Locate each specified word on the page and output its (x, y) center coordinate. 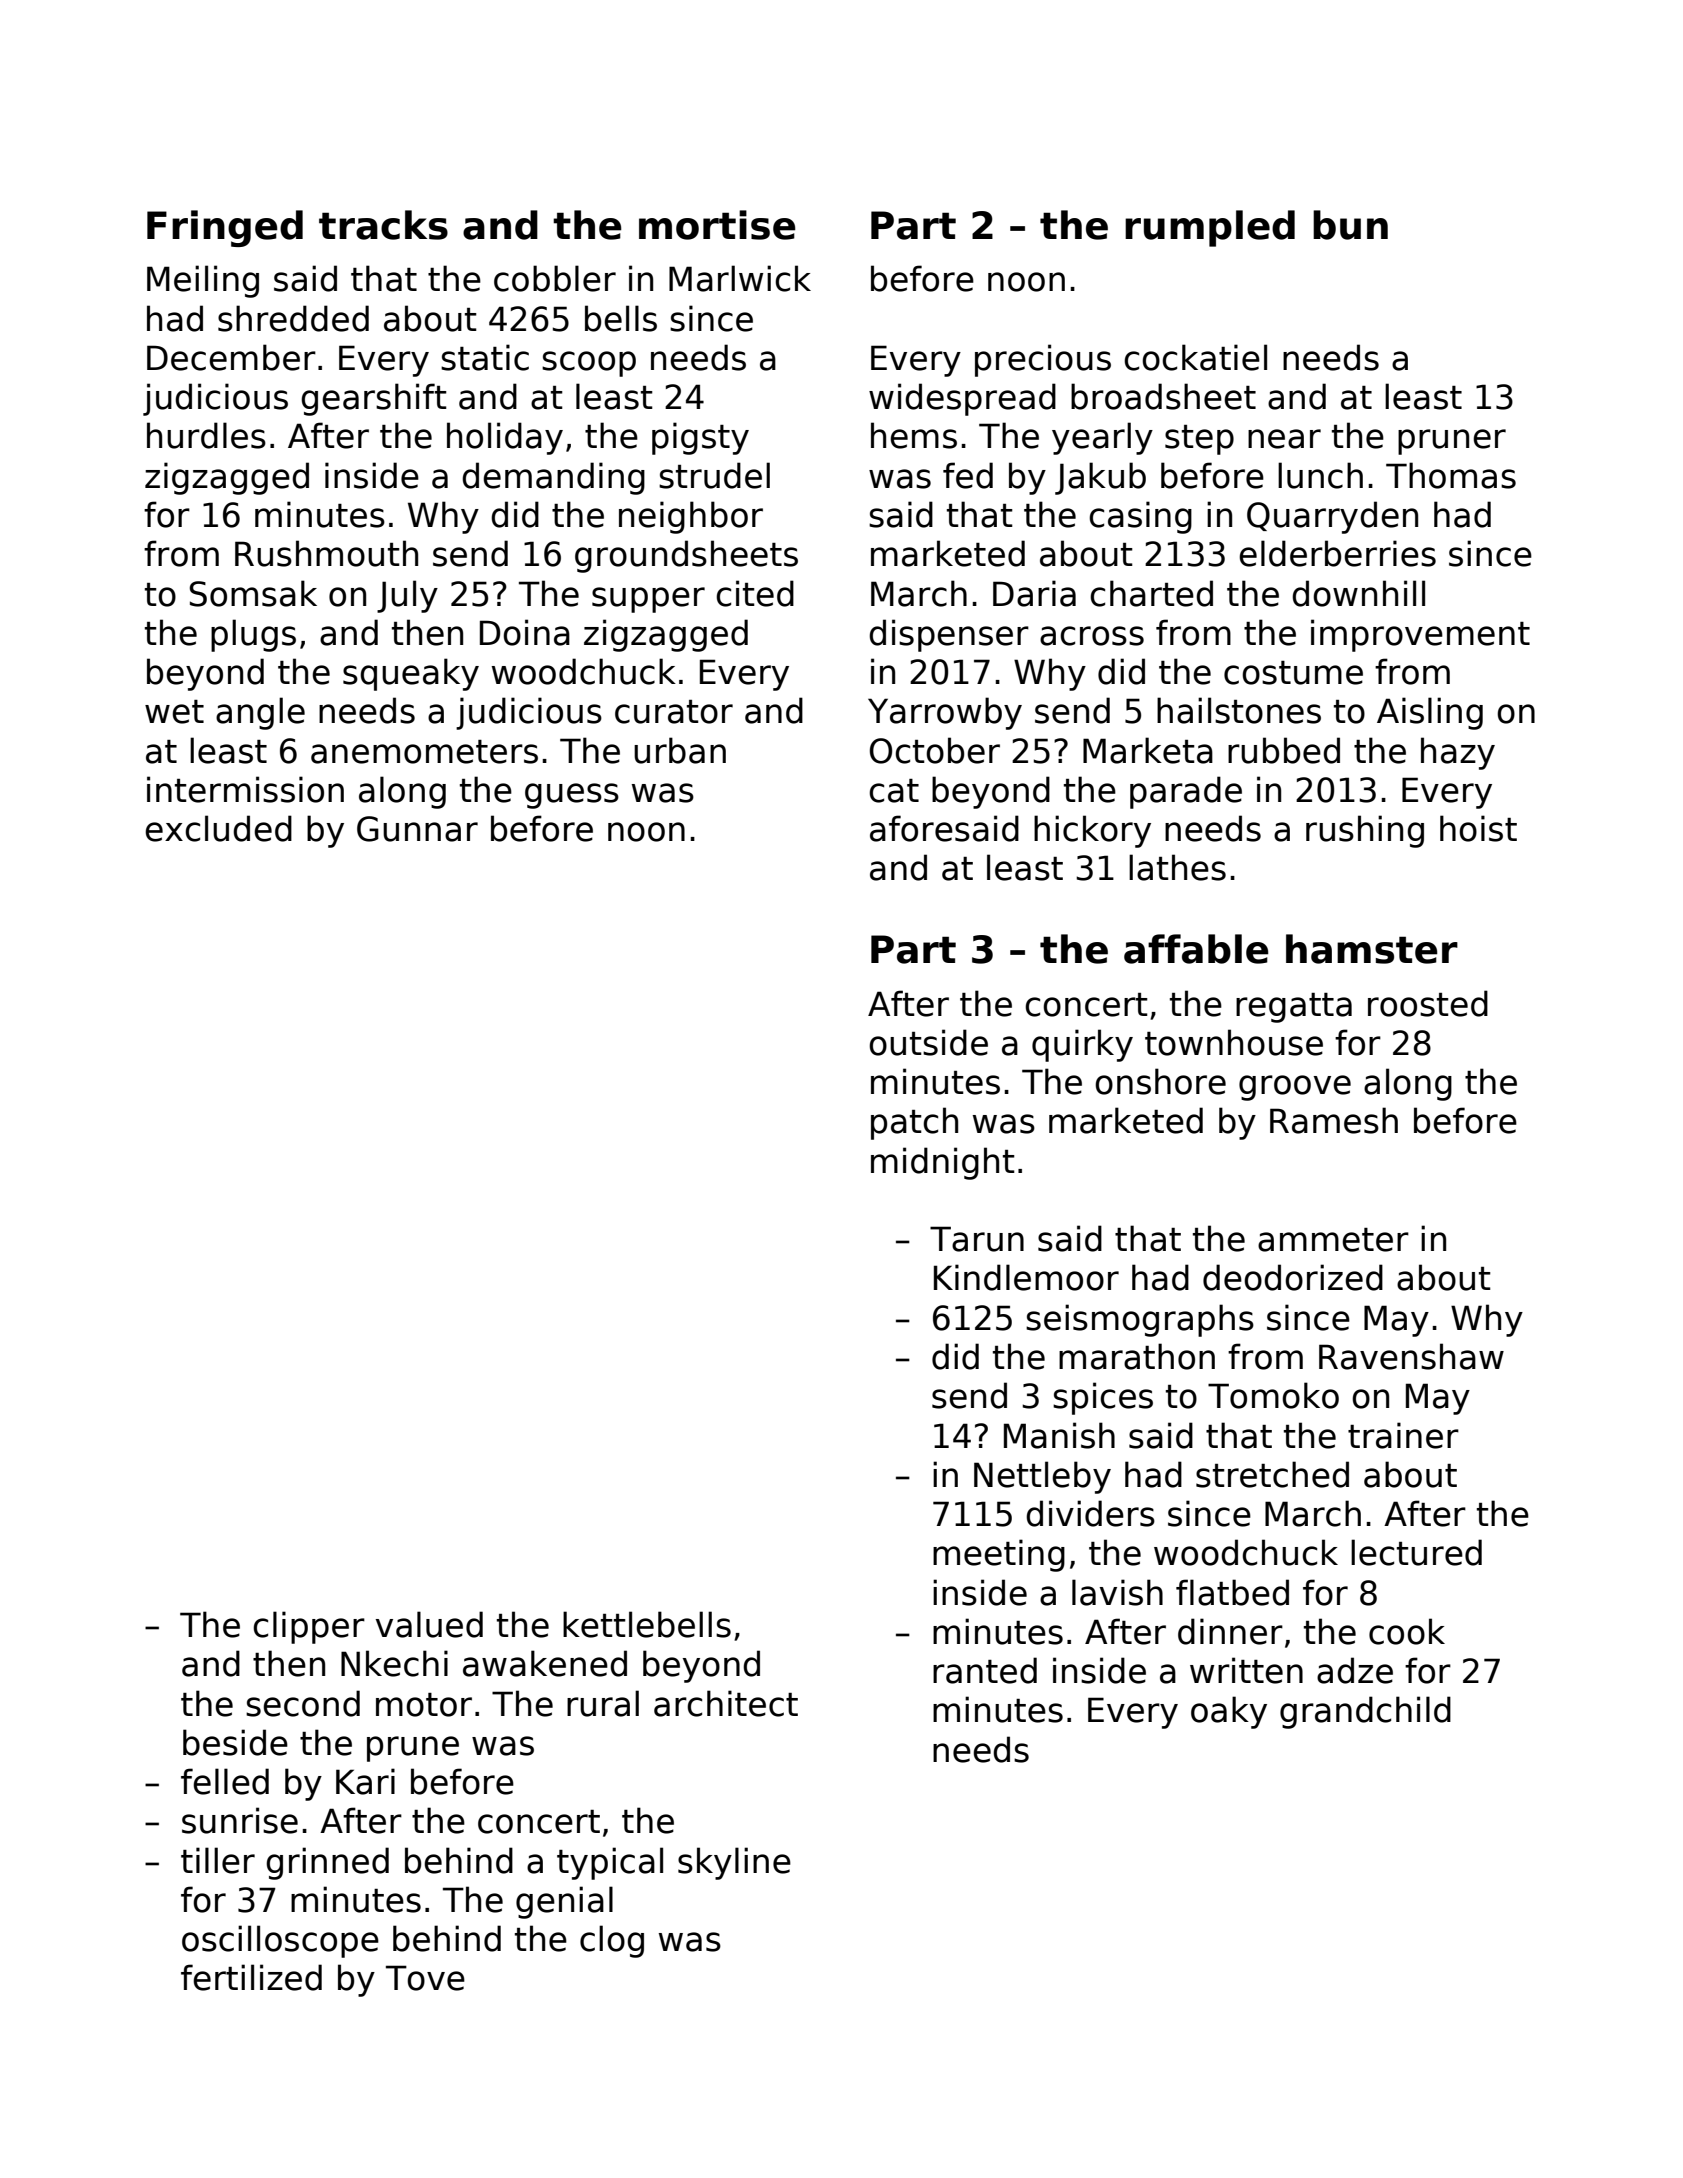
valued (429, 1624)
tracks (383, 225)
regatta (1294, 1008)
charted (1151, 593)
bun (1350, 225)
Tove (425, 1978)
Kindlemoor (1026, 1277)
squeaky (411, 674)
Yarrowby (945, 713)
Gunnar (417, 829)
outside (928, 1042)
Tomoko (1273, 1395)
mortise (717, 225)
